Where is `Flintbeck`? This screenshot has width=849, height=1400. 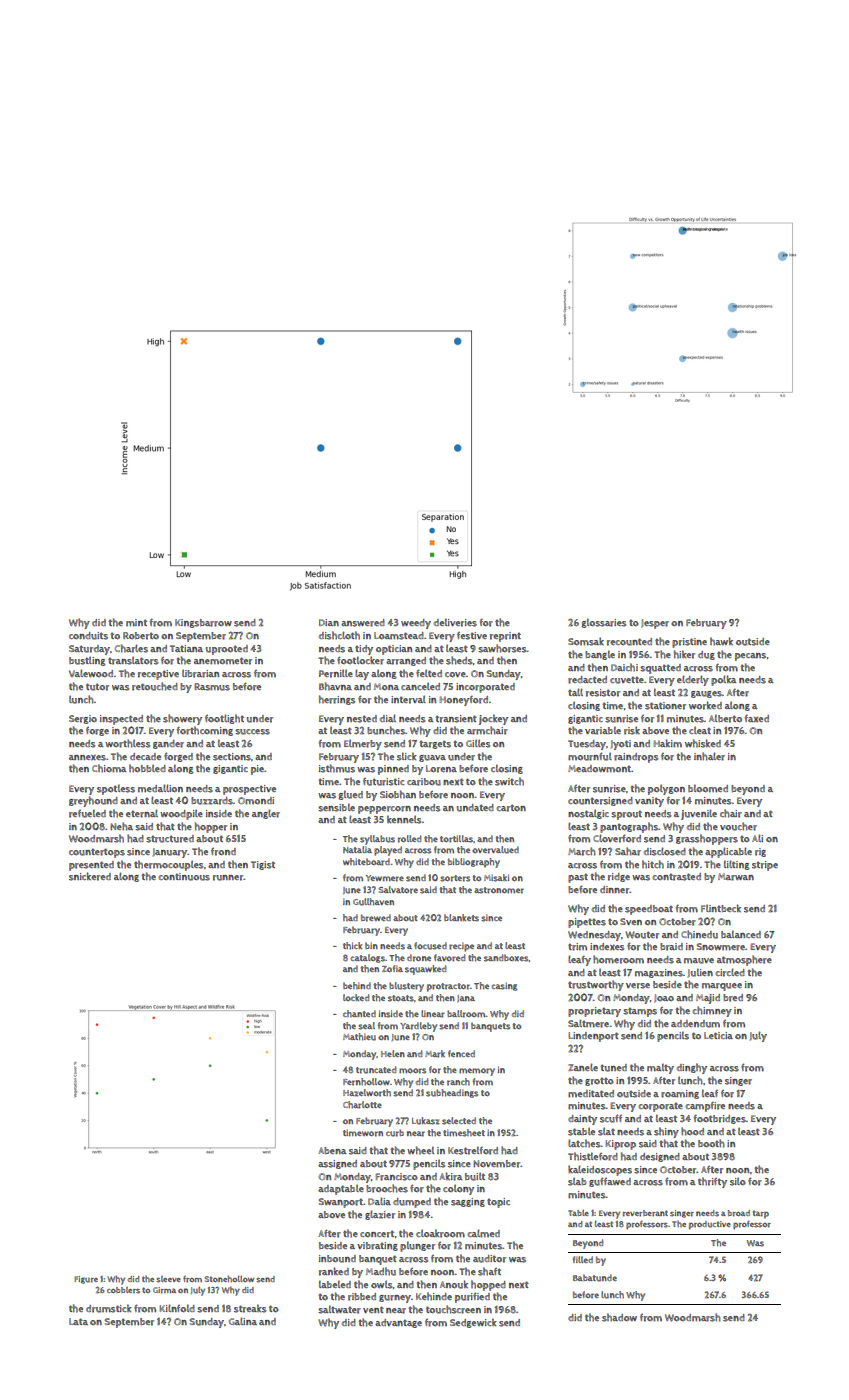 Flintbeck is located at coordinates (721, 908).
